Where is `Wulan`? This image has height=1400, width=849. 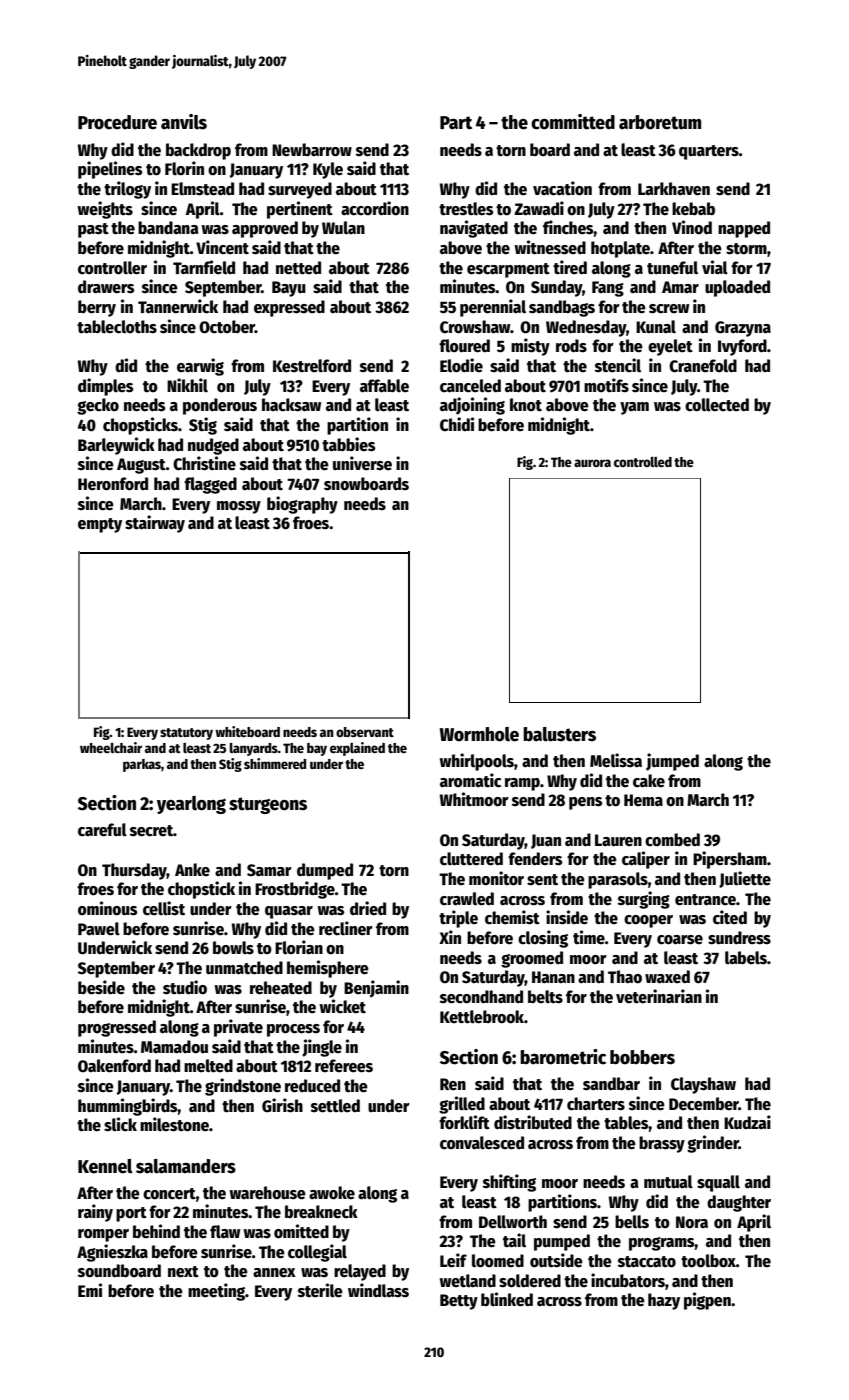
Wulan is located at coordinates (343, 228).
